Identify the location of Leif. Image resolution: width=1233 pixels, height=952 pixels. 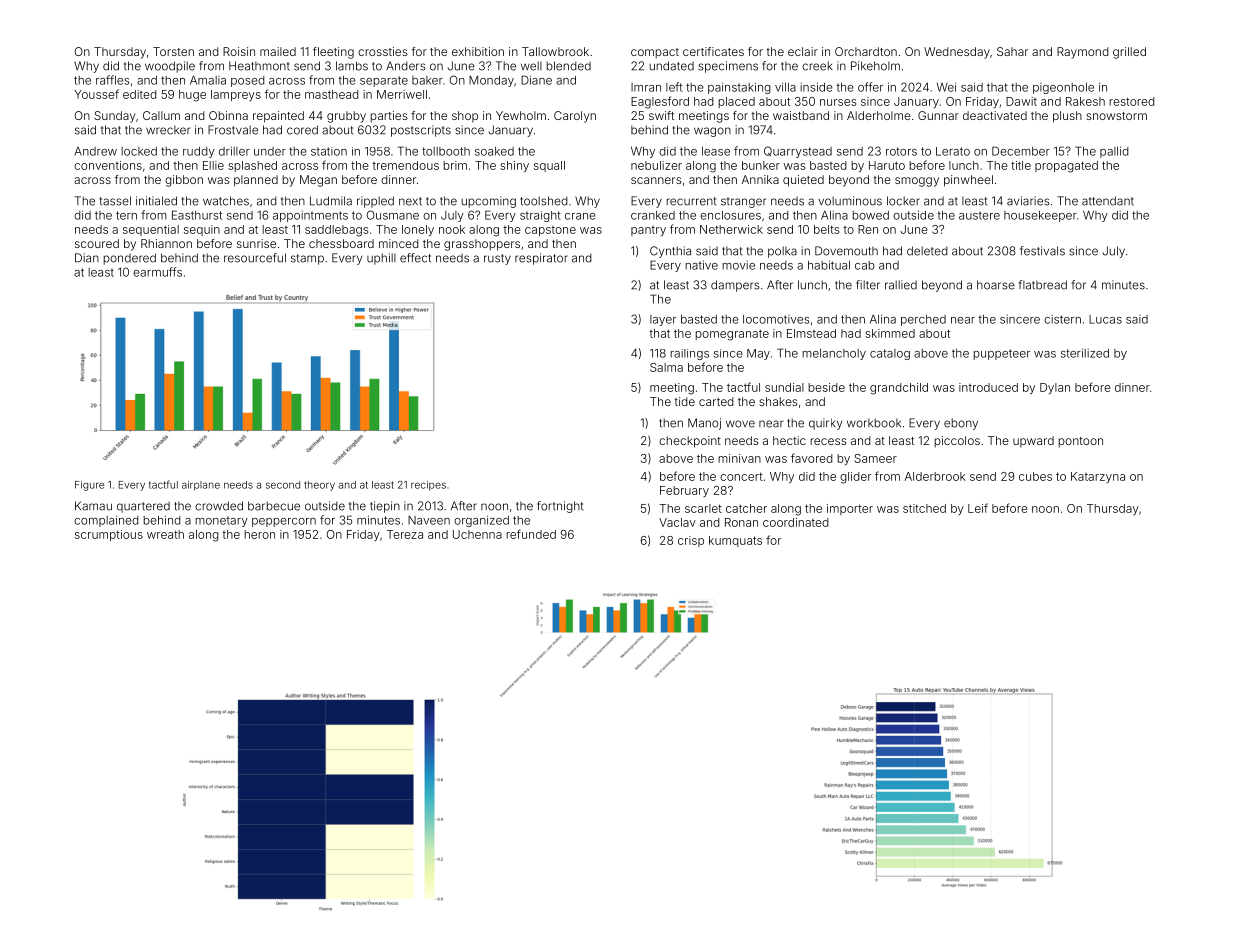
(978, 508).
